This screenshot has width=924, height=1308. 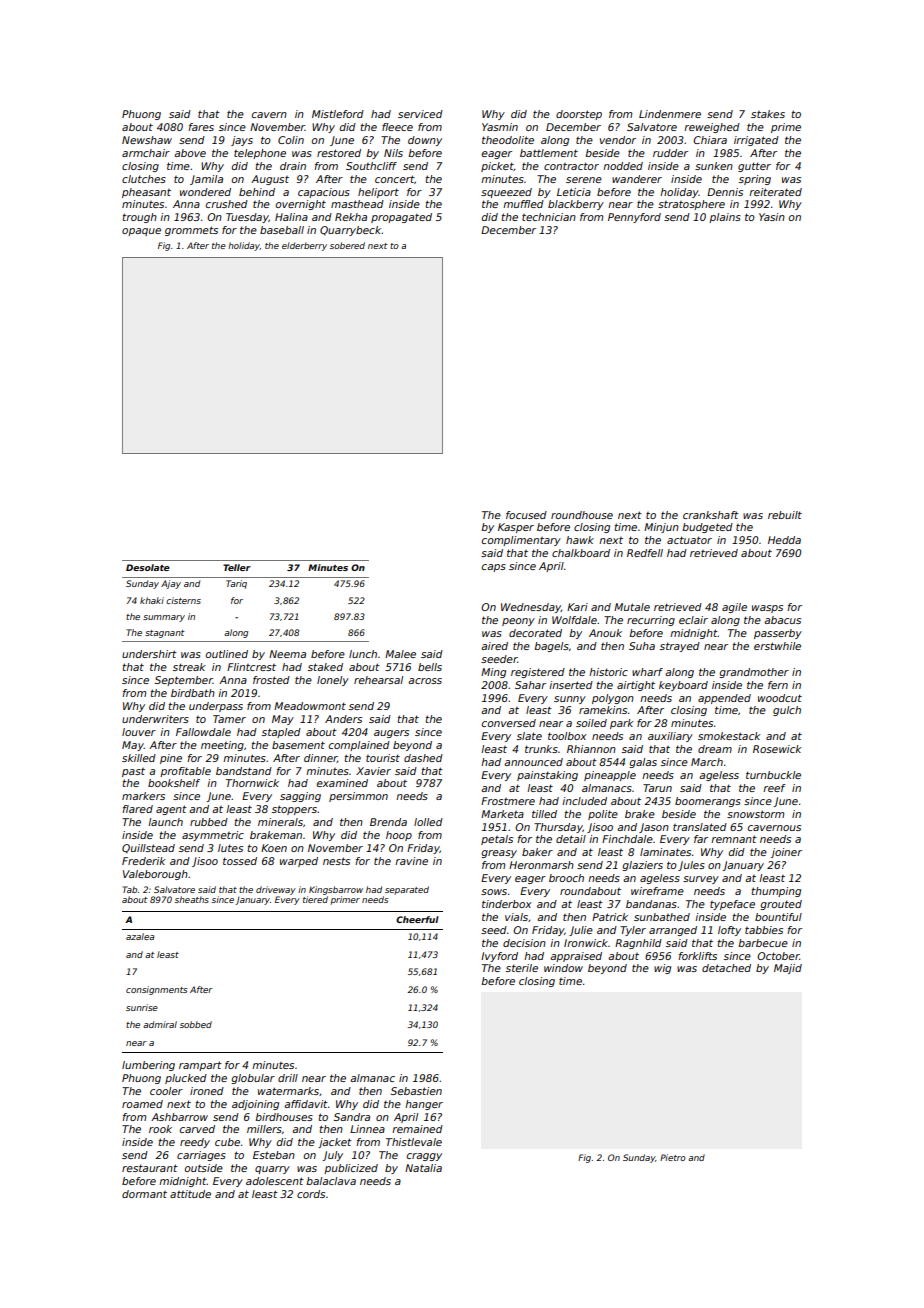 What do you see at coordinates (420, 114) in the screenshot?
I see `serviced` at bounding box center [420, 114].
